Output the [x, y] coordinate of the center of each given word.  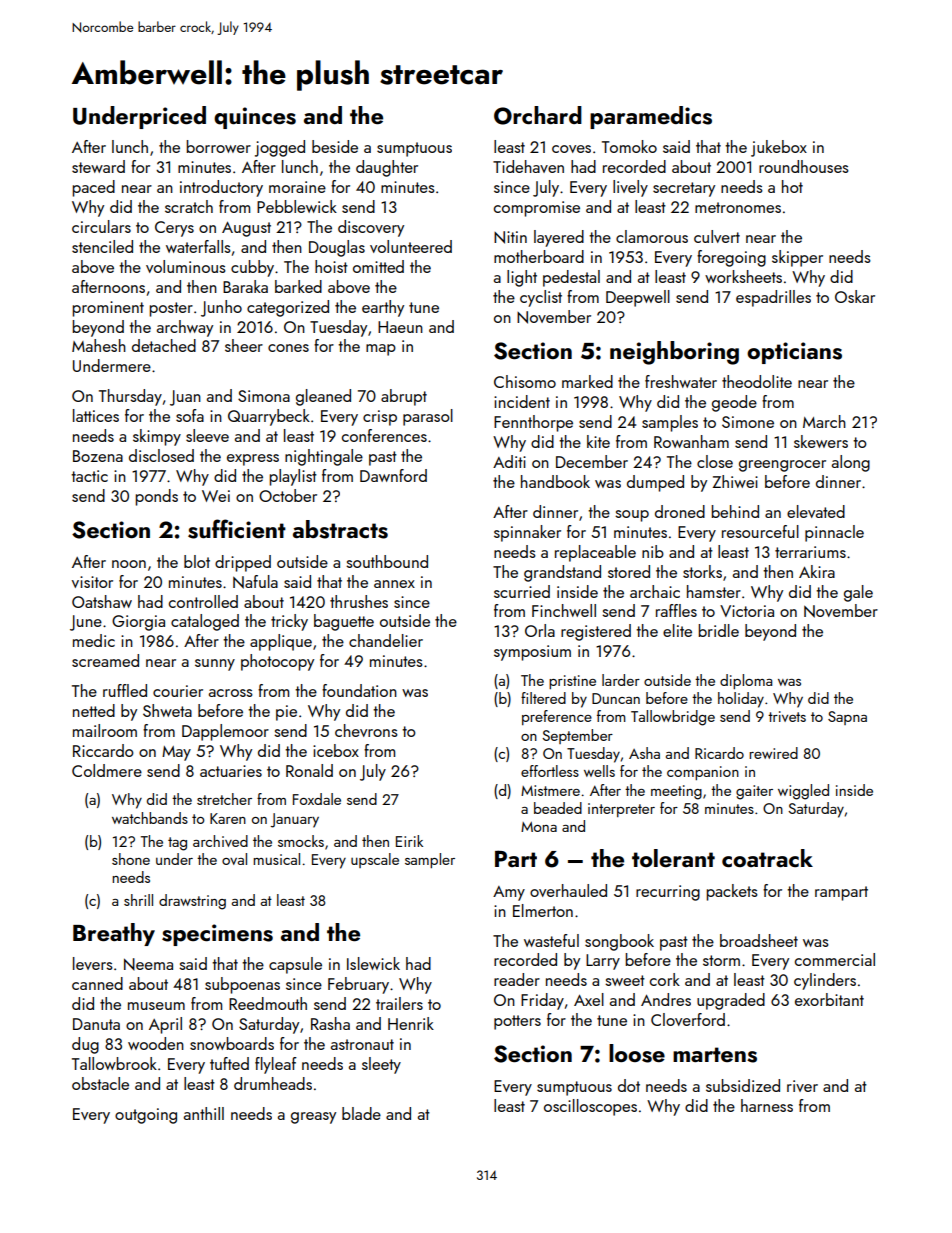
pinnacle [834, 533]
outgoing [146, 1116]
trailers [399, 1003]
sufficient [237, 529]
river [802, 1086]
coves [571, 149]
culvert [717, 236]
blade [361, 1113]
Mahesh [99, 345]
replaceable [595, 553]
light [522, 278]
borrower [218, 146]
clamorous [652, 236]
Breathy [114, 934]
